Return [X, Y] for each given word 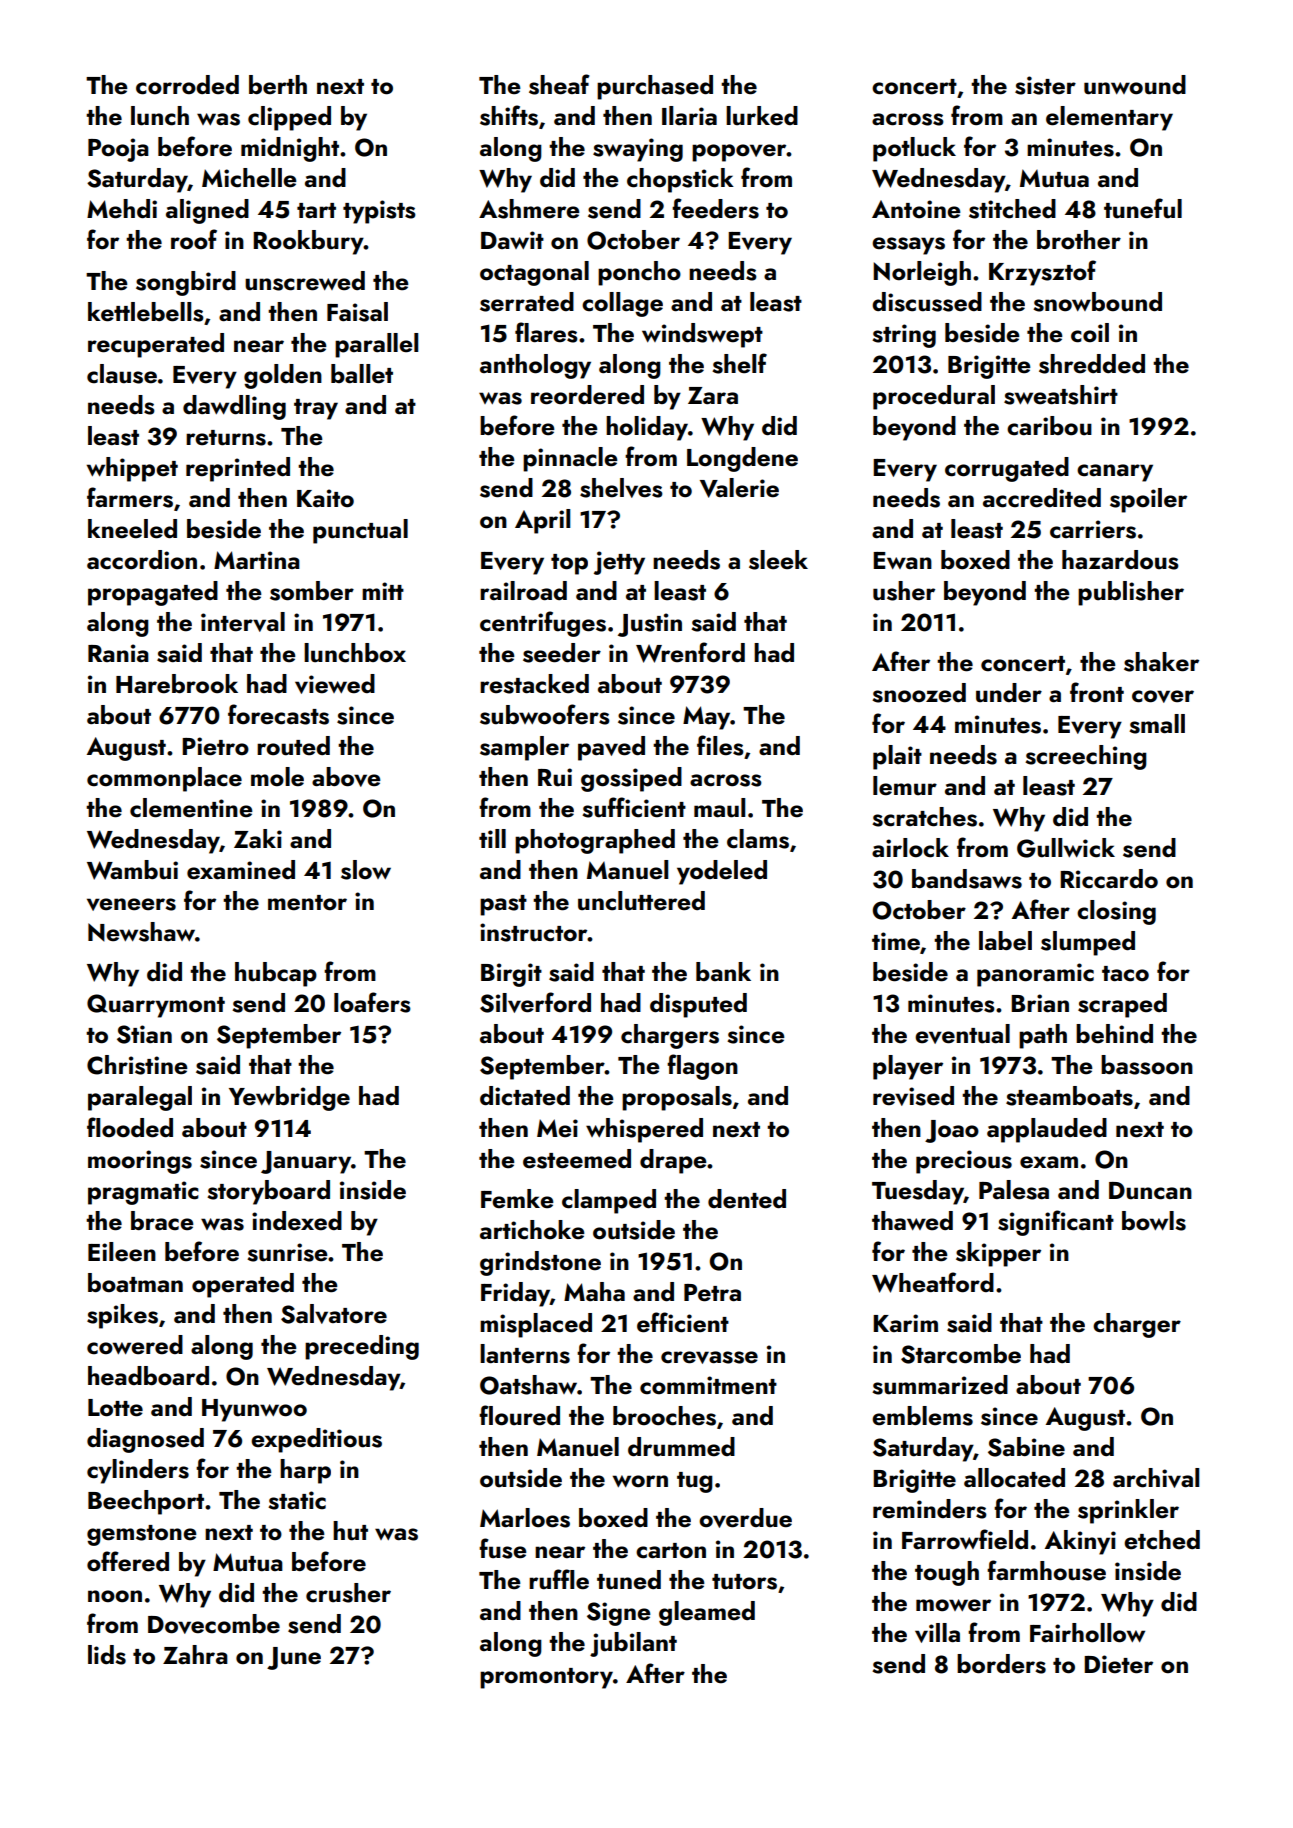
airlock [910, 848]
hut [350, 1531]
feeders [715, 208]
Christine [137, 1065]
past [503, 905]
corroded [187, 85]
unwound [1135, 85]
